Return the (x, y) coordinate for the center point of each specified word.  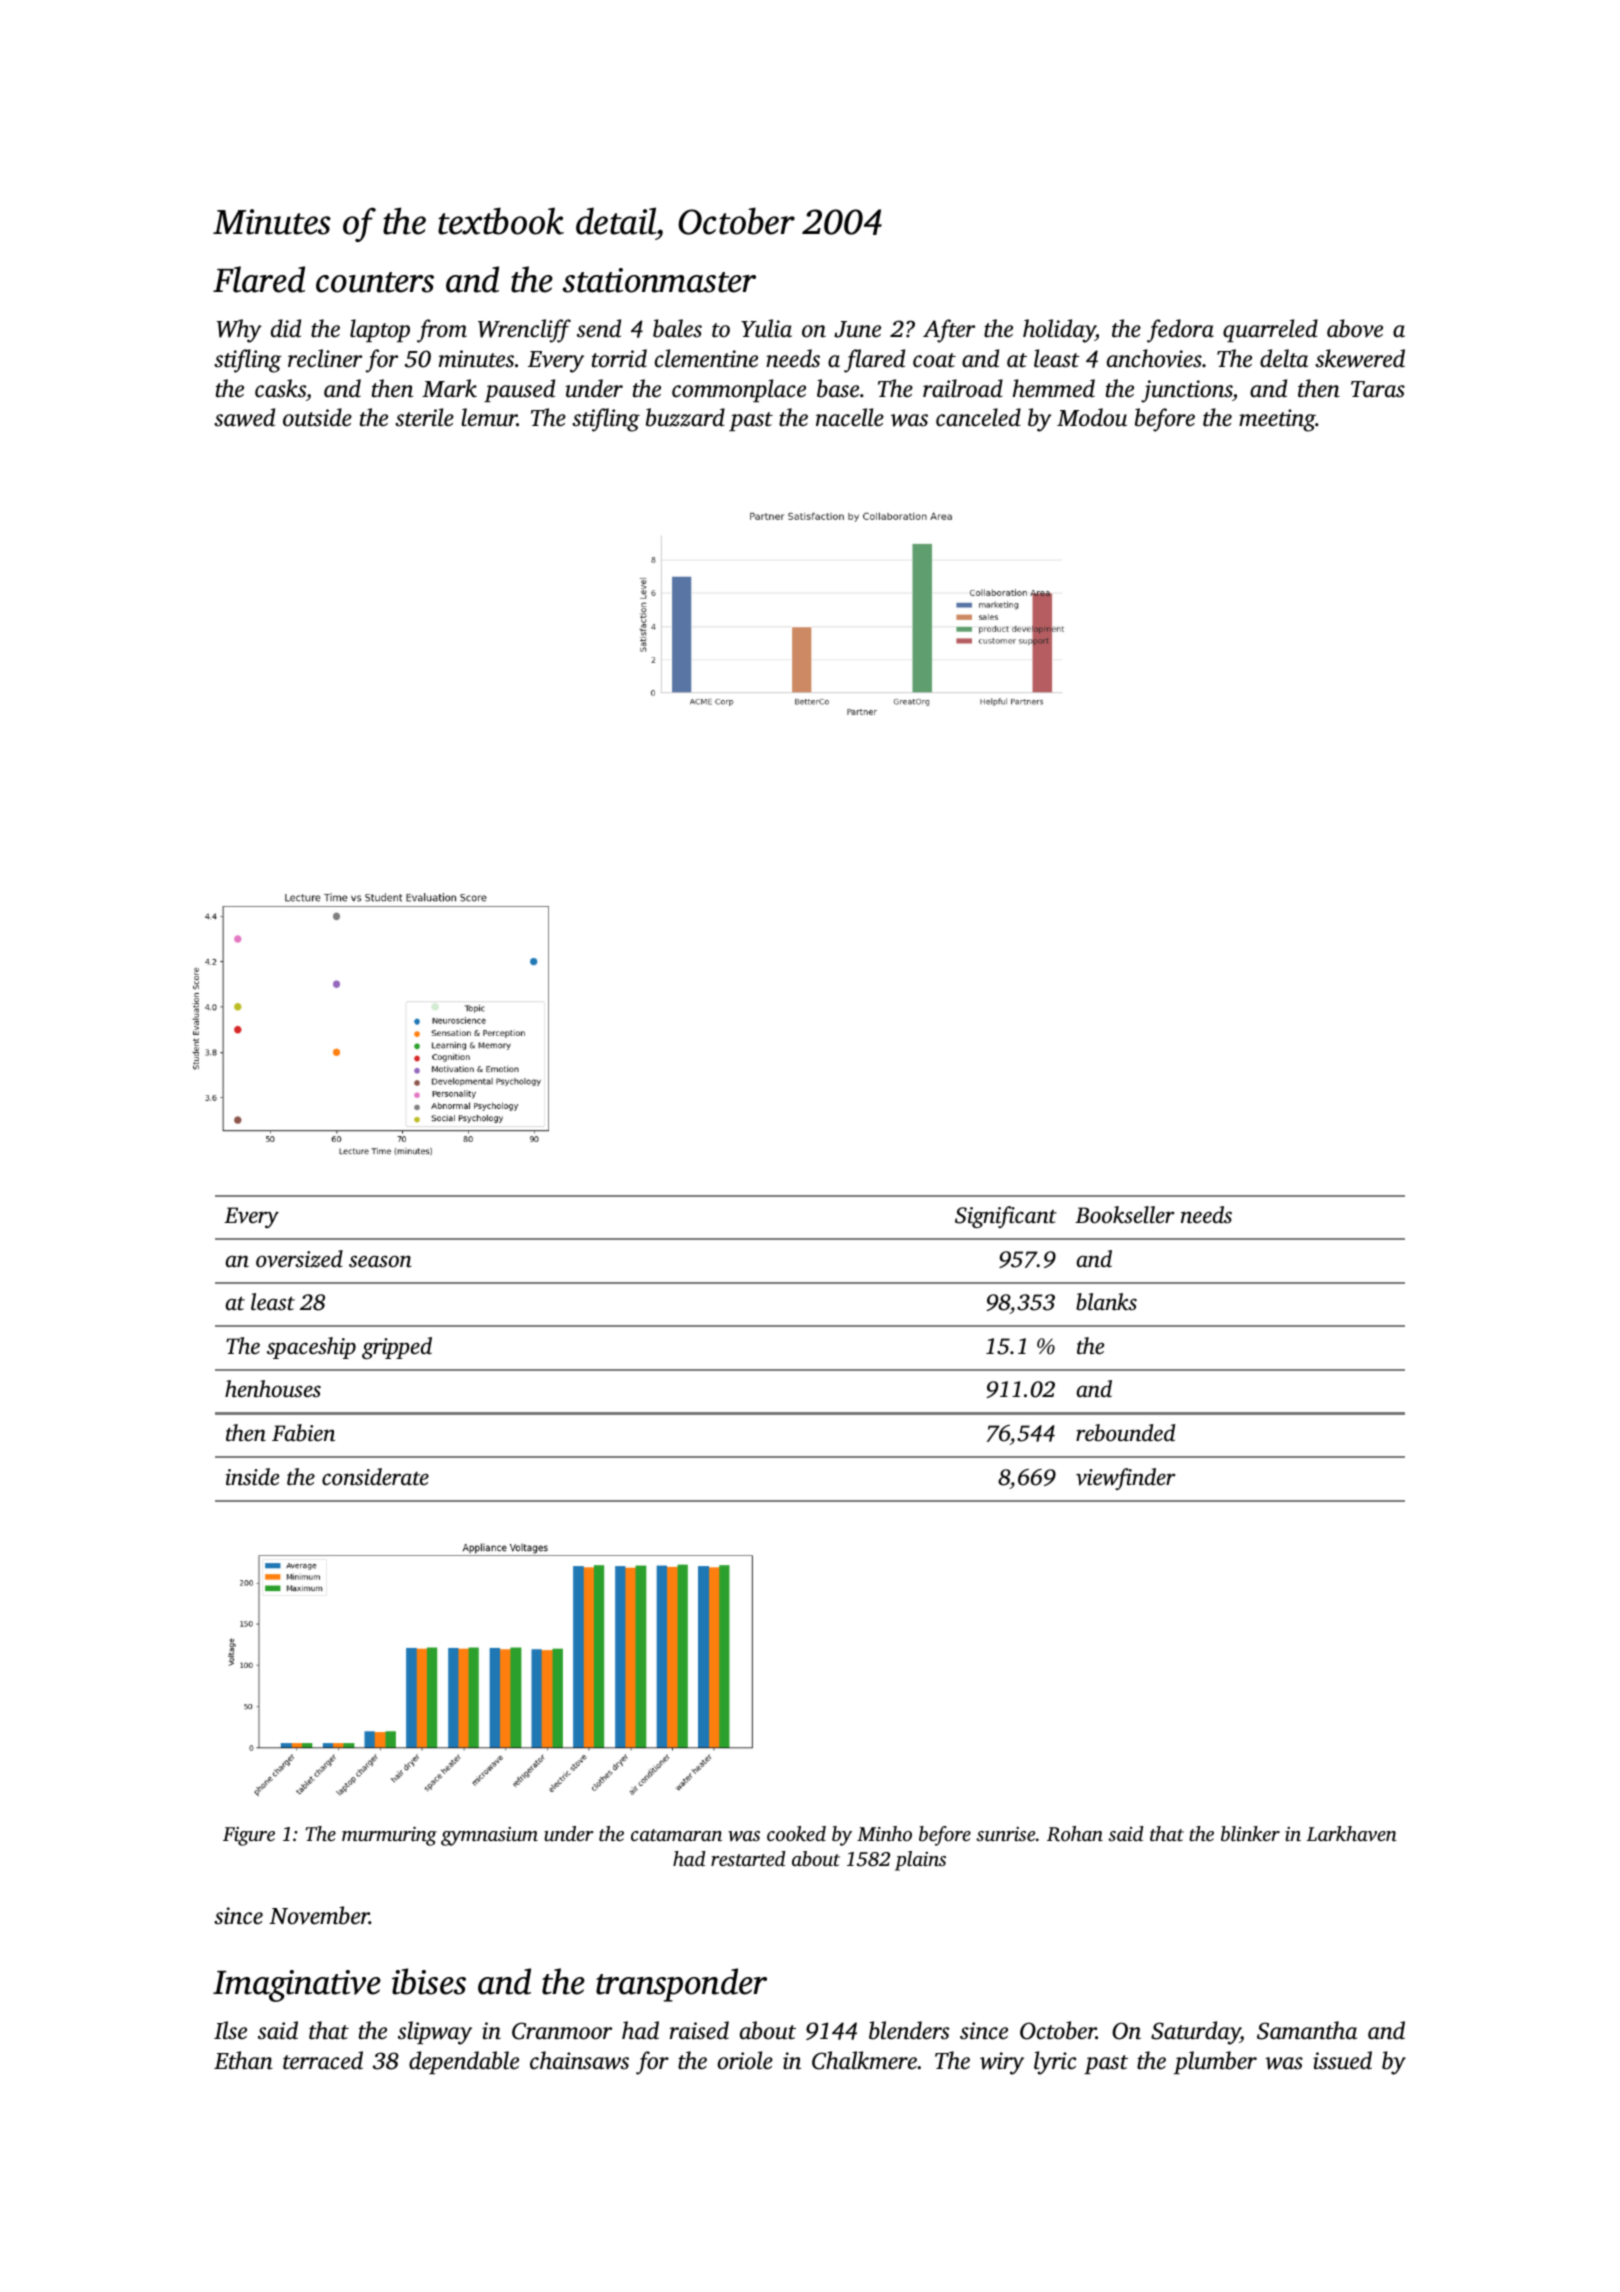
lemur (489, 417)
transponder (681, 1985)
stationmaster (659, 280)
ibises (429, 1981)
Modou (1092, 417)
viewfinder (1125, 1479)
